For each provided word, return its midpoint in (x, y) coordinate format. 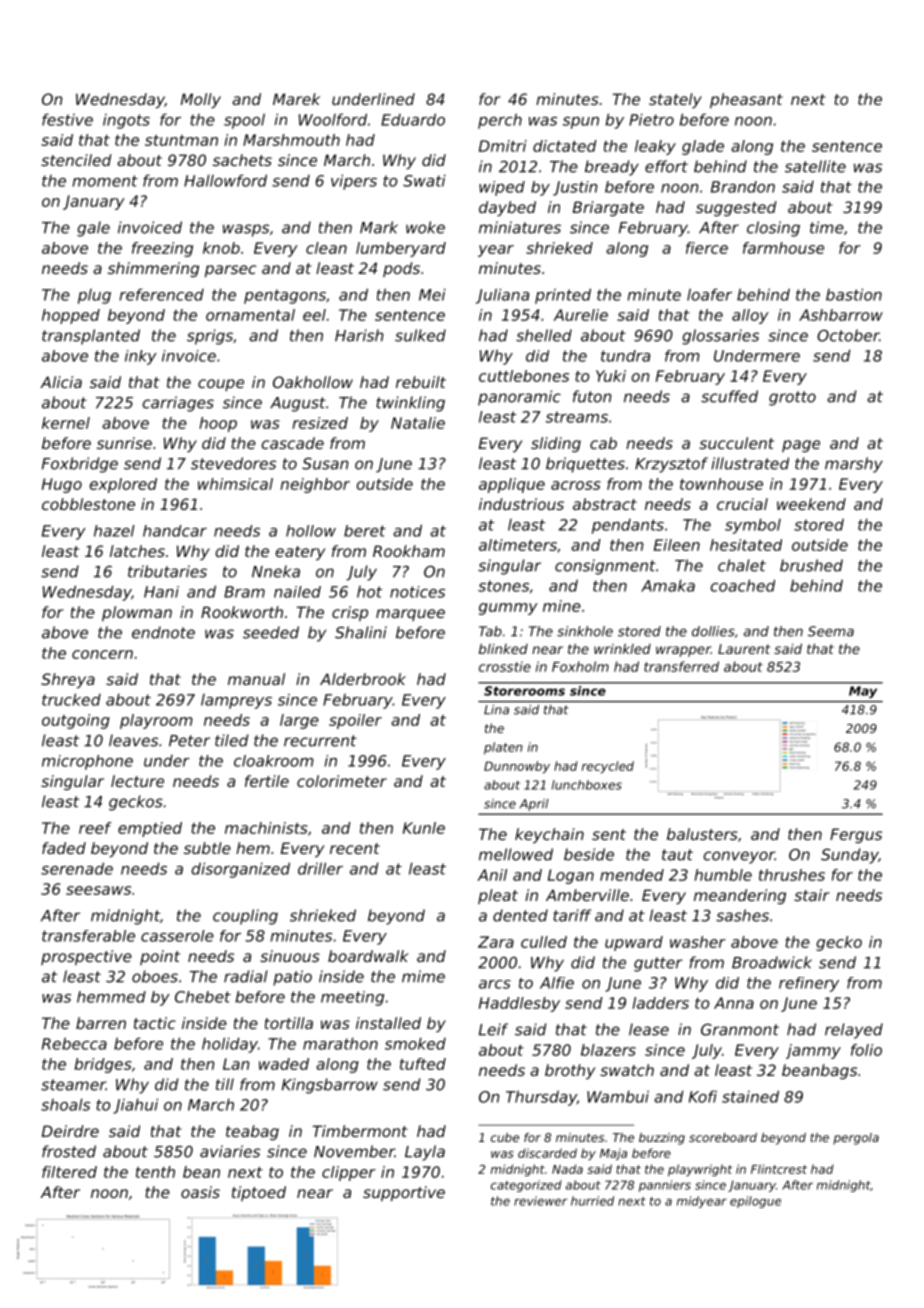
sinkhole (585, 631)
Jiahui (135, 1106)
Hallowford (225, 180)
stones (503, 586)
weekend (811, 504)
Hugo (62, 485)
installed (388, 1023)
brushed (811, 565)
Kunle (424, 828)
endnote (163, 632)
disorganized (240, 870)
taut (677, 855)
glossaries (720, 337)
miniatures (520, 227)
